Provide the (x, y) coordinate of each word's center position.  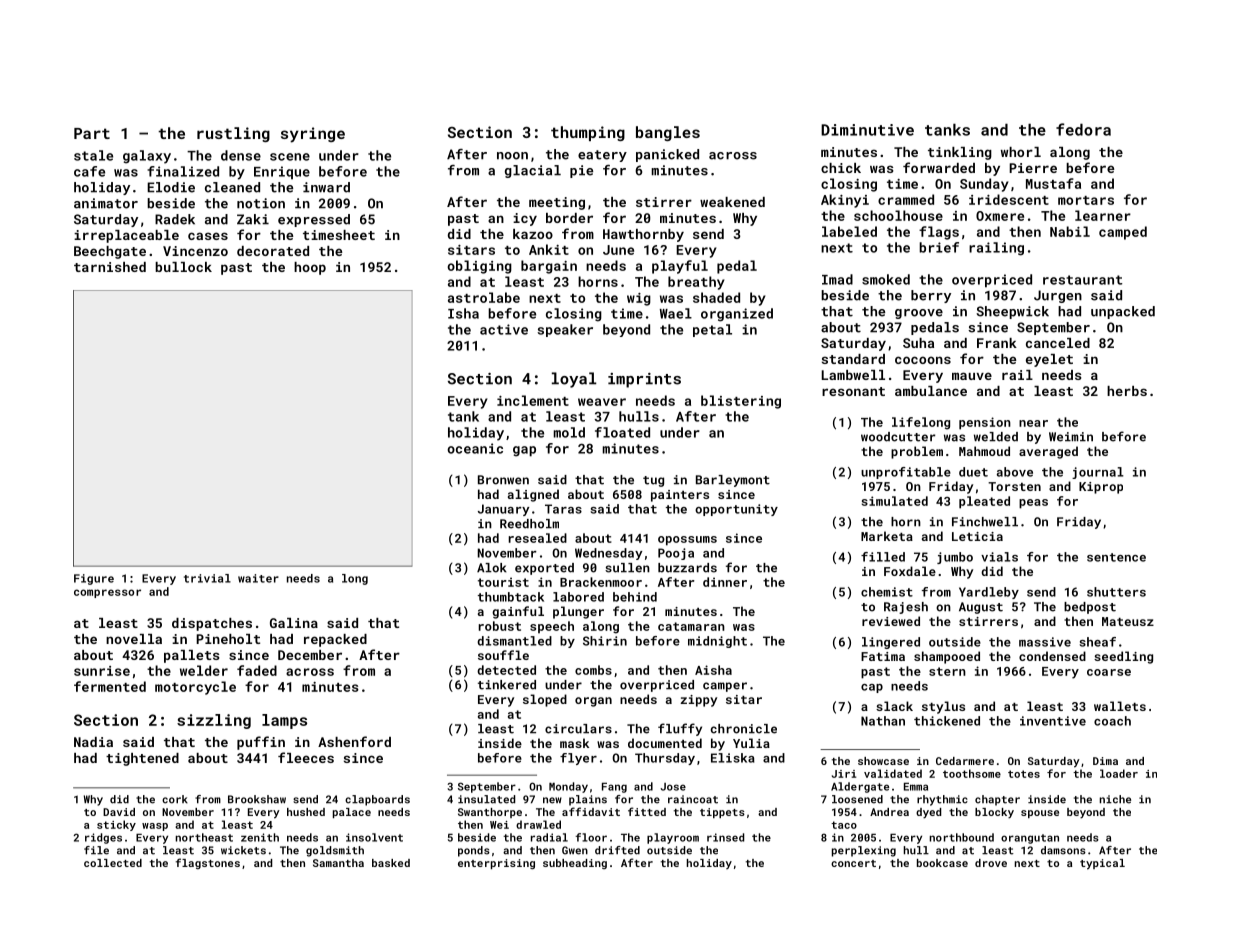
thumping (588, 133)
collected (113, 863)
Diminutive (867, 130)
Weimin (1071, 437)
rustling (233, 134)
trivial (207, 578)
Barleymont (733, 481)
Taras (563, 509)
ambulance (931, 391)
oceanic (475, 448)
